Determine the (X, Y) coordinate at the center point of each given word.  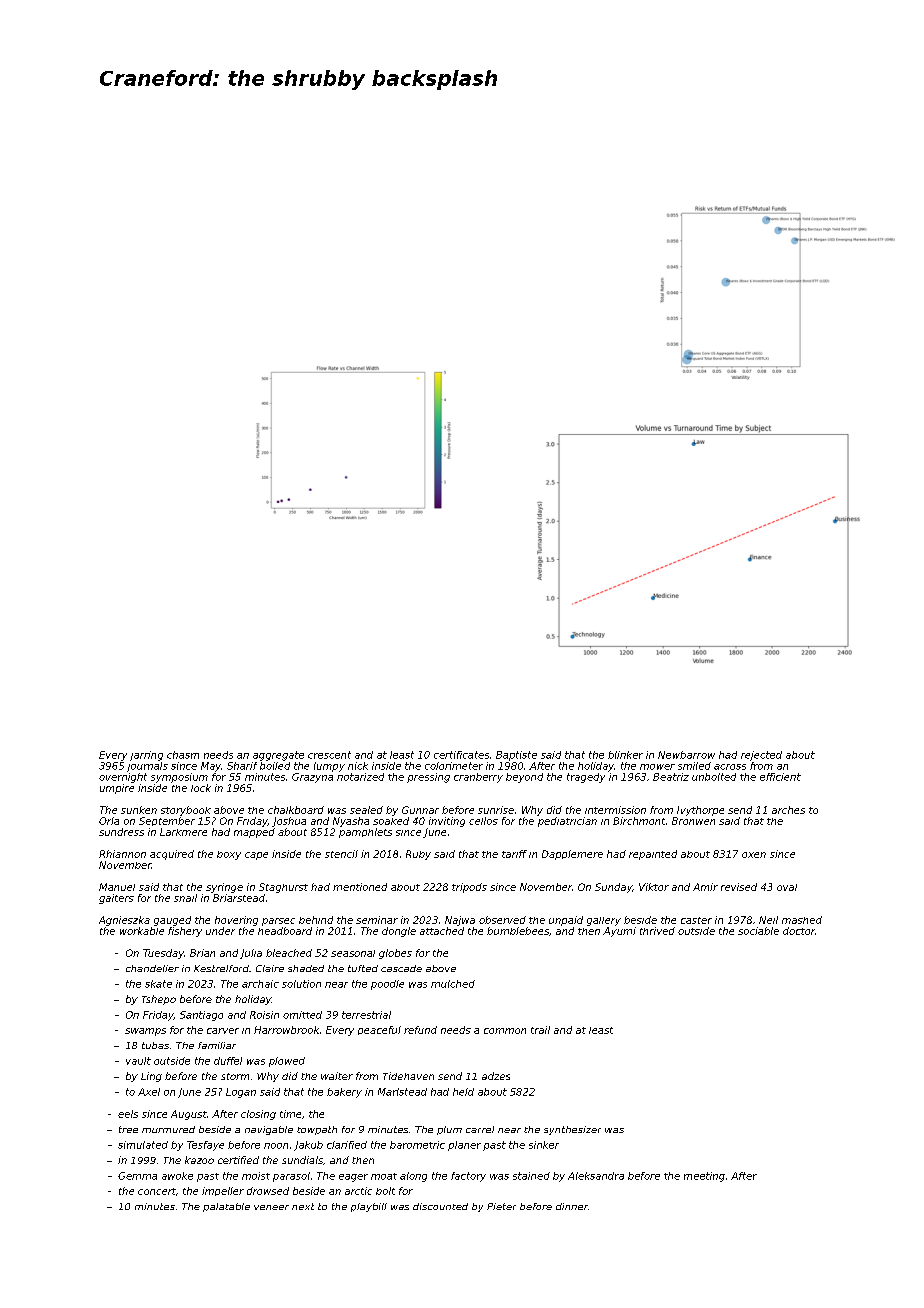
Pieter (501, 1206)
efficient (780, 777)
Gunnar (420, 810)
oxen (754, 855)
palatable (226, 1207)
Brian (202, 953)
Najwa (460, 921)
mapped (254, 833)
